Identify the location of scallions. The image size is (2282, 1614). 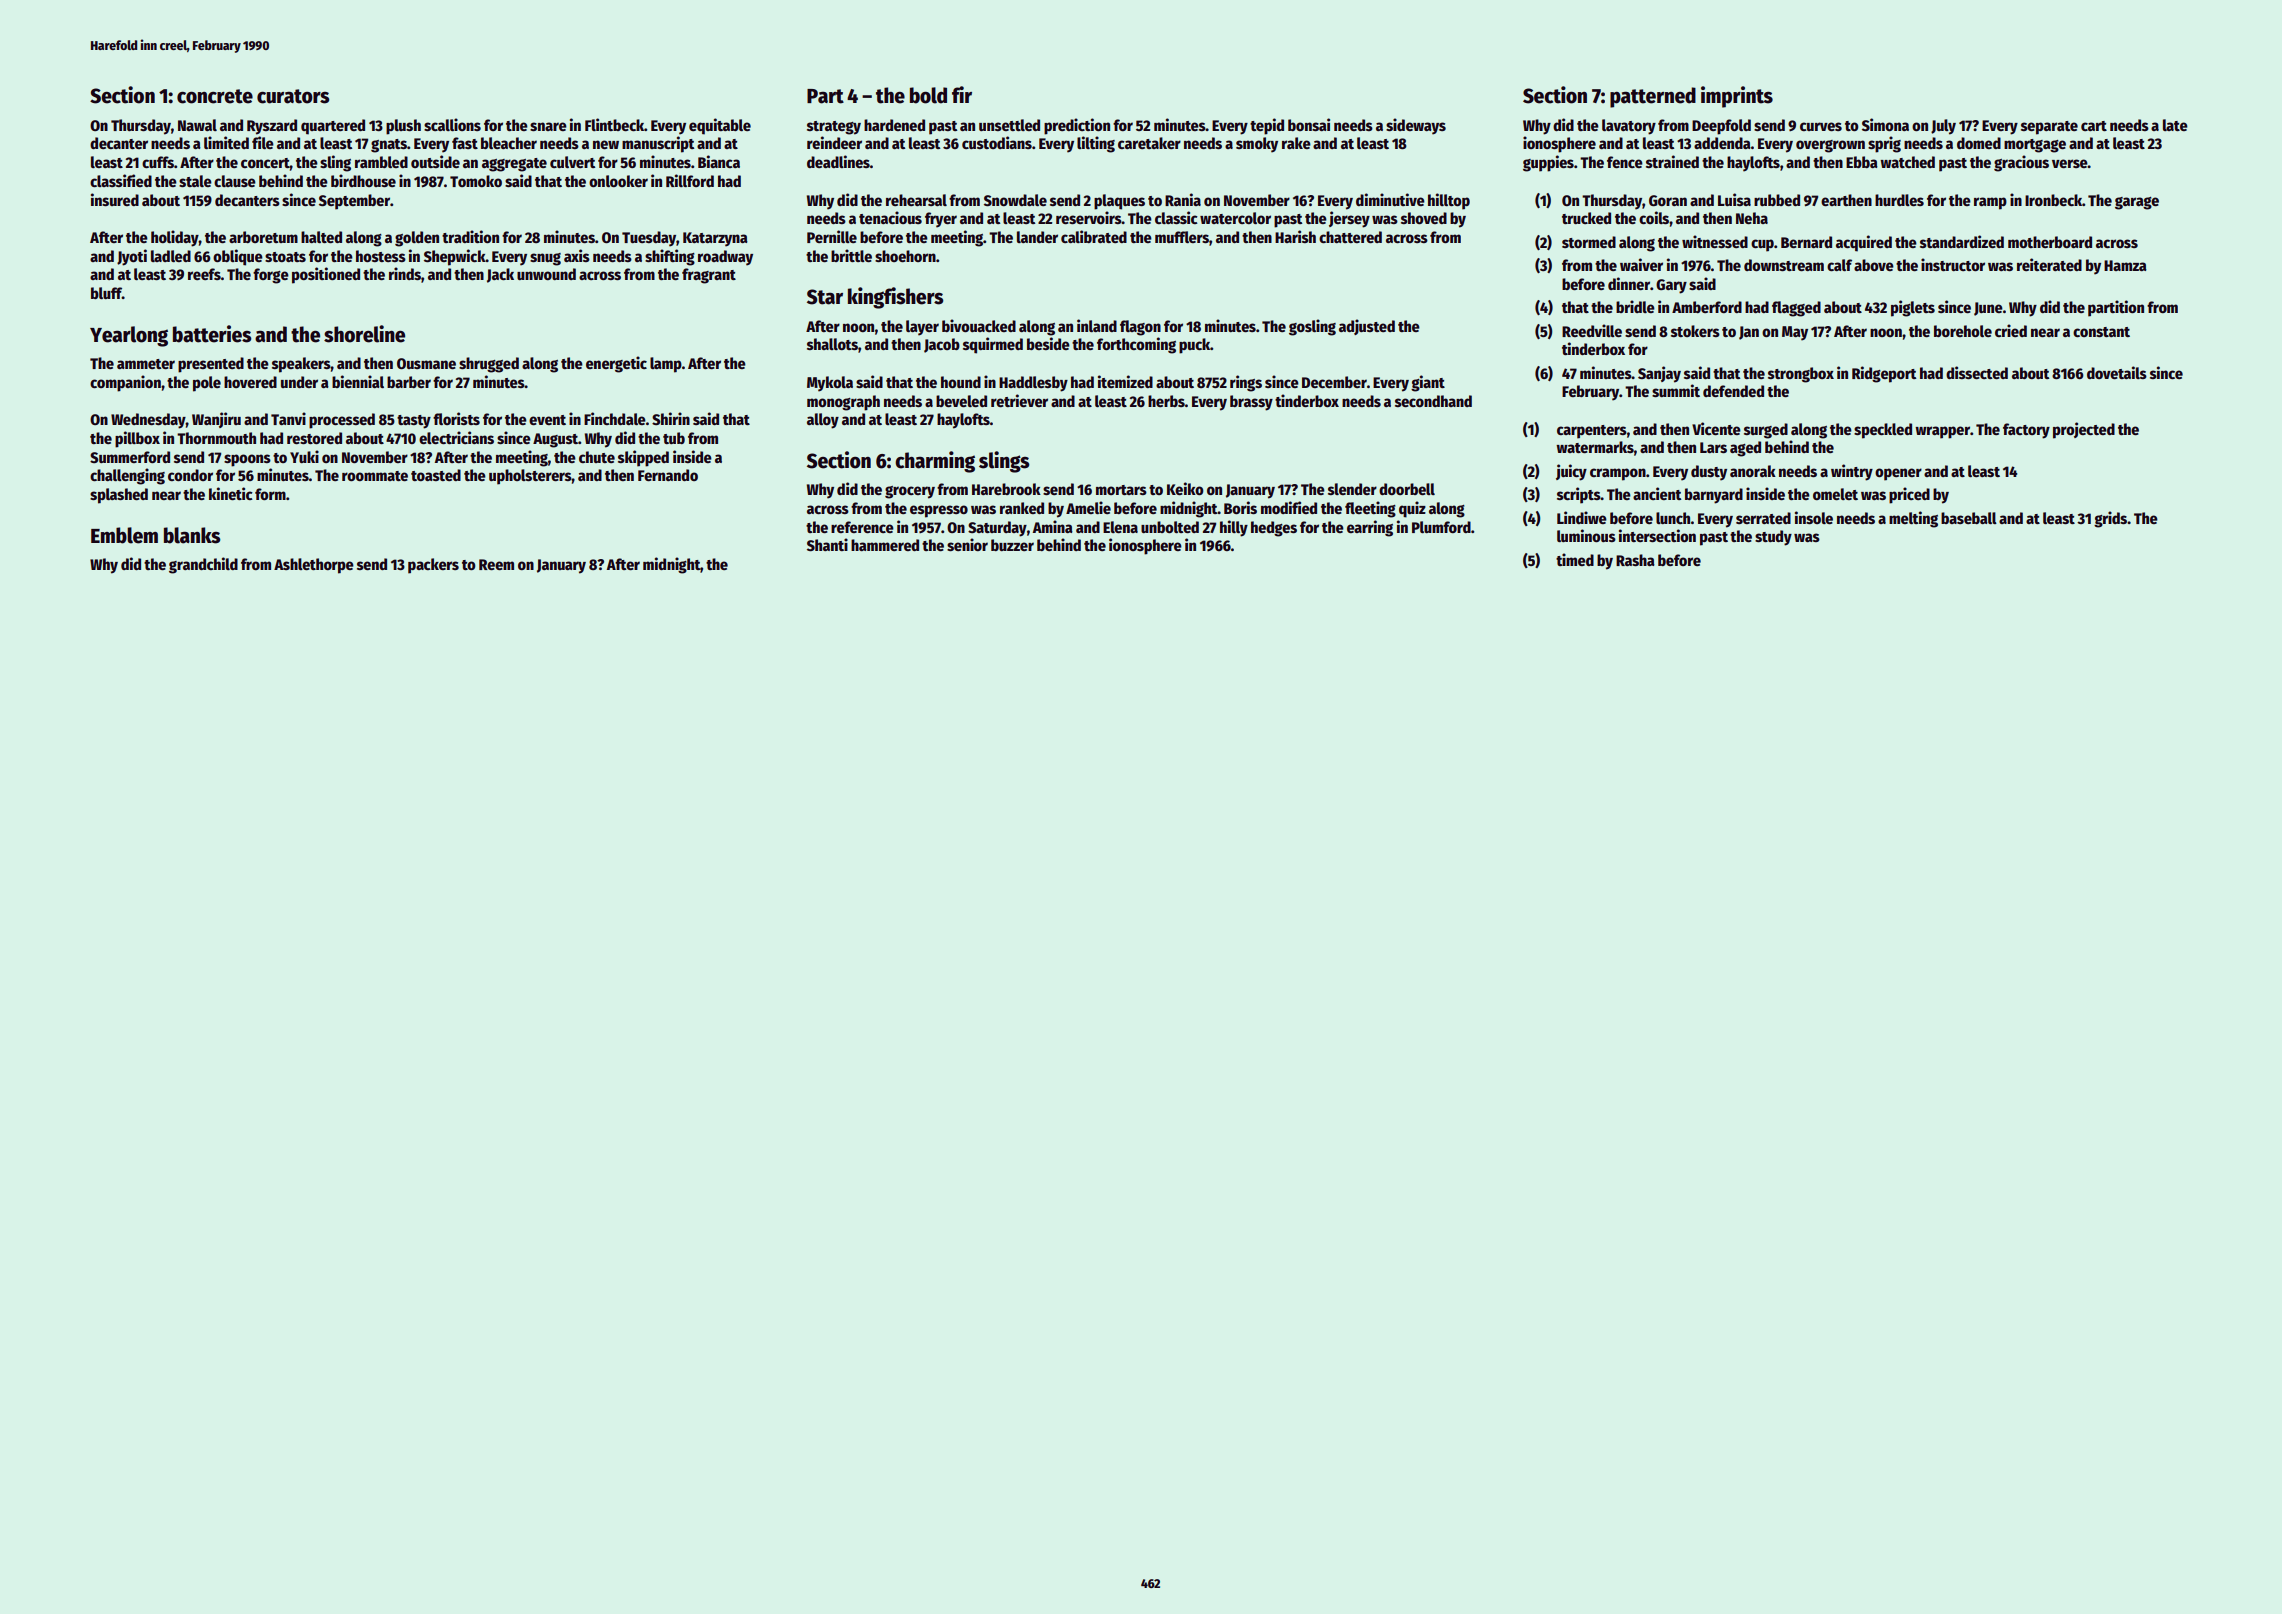
(452, 124).
